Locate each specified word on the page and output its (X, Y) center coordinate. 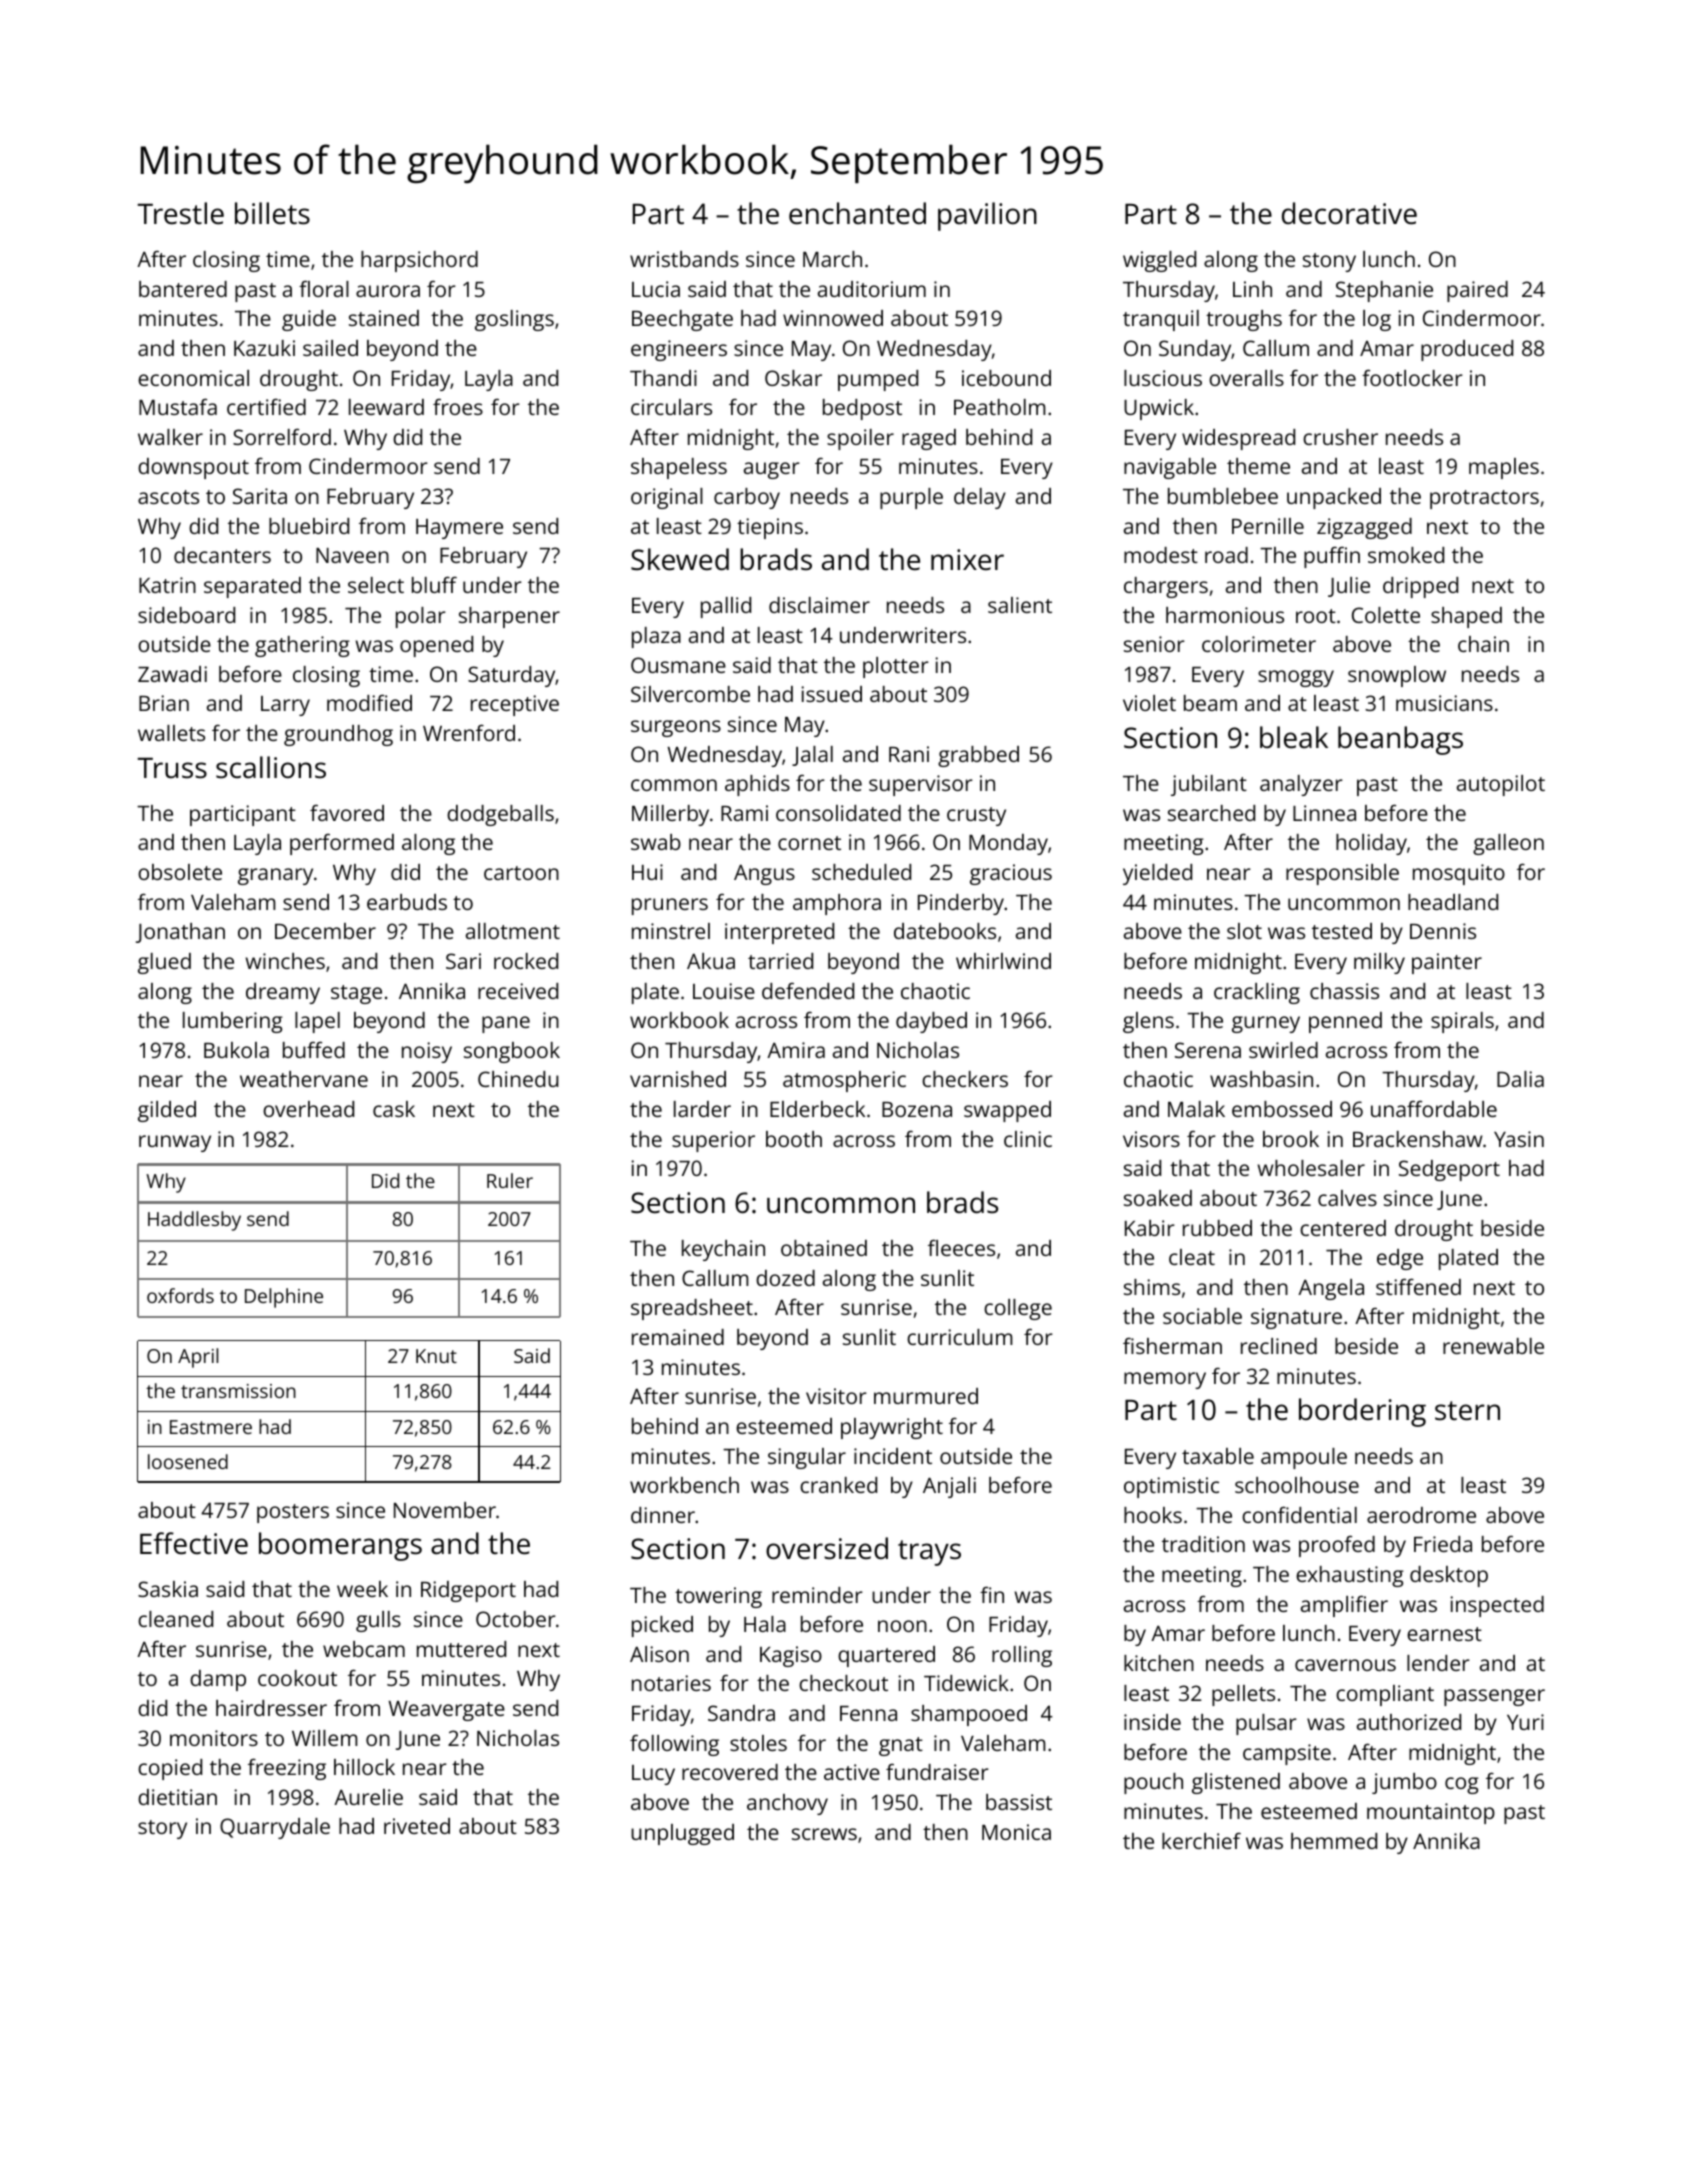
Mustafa (178, 406)
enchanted (857, 213)
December (325, 931)
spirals (1462, 1022)
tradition (1203, 1544)
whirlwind (1003, 961)
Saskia (168, 1589)
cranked (838, 1485)
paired (1477, 291)
